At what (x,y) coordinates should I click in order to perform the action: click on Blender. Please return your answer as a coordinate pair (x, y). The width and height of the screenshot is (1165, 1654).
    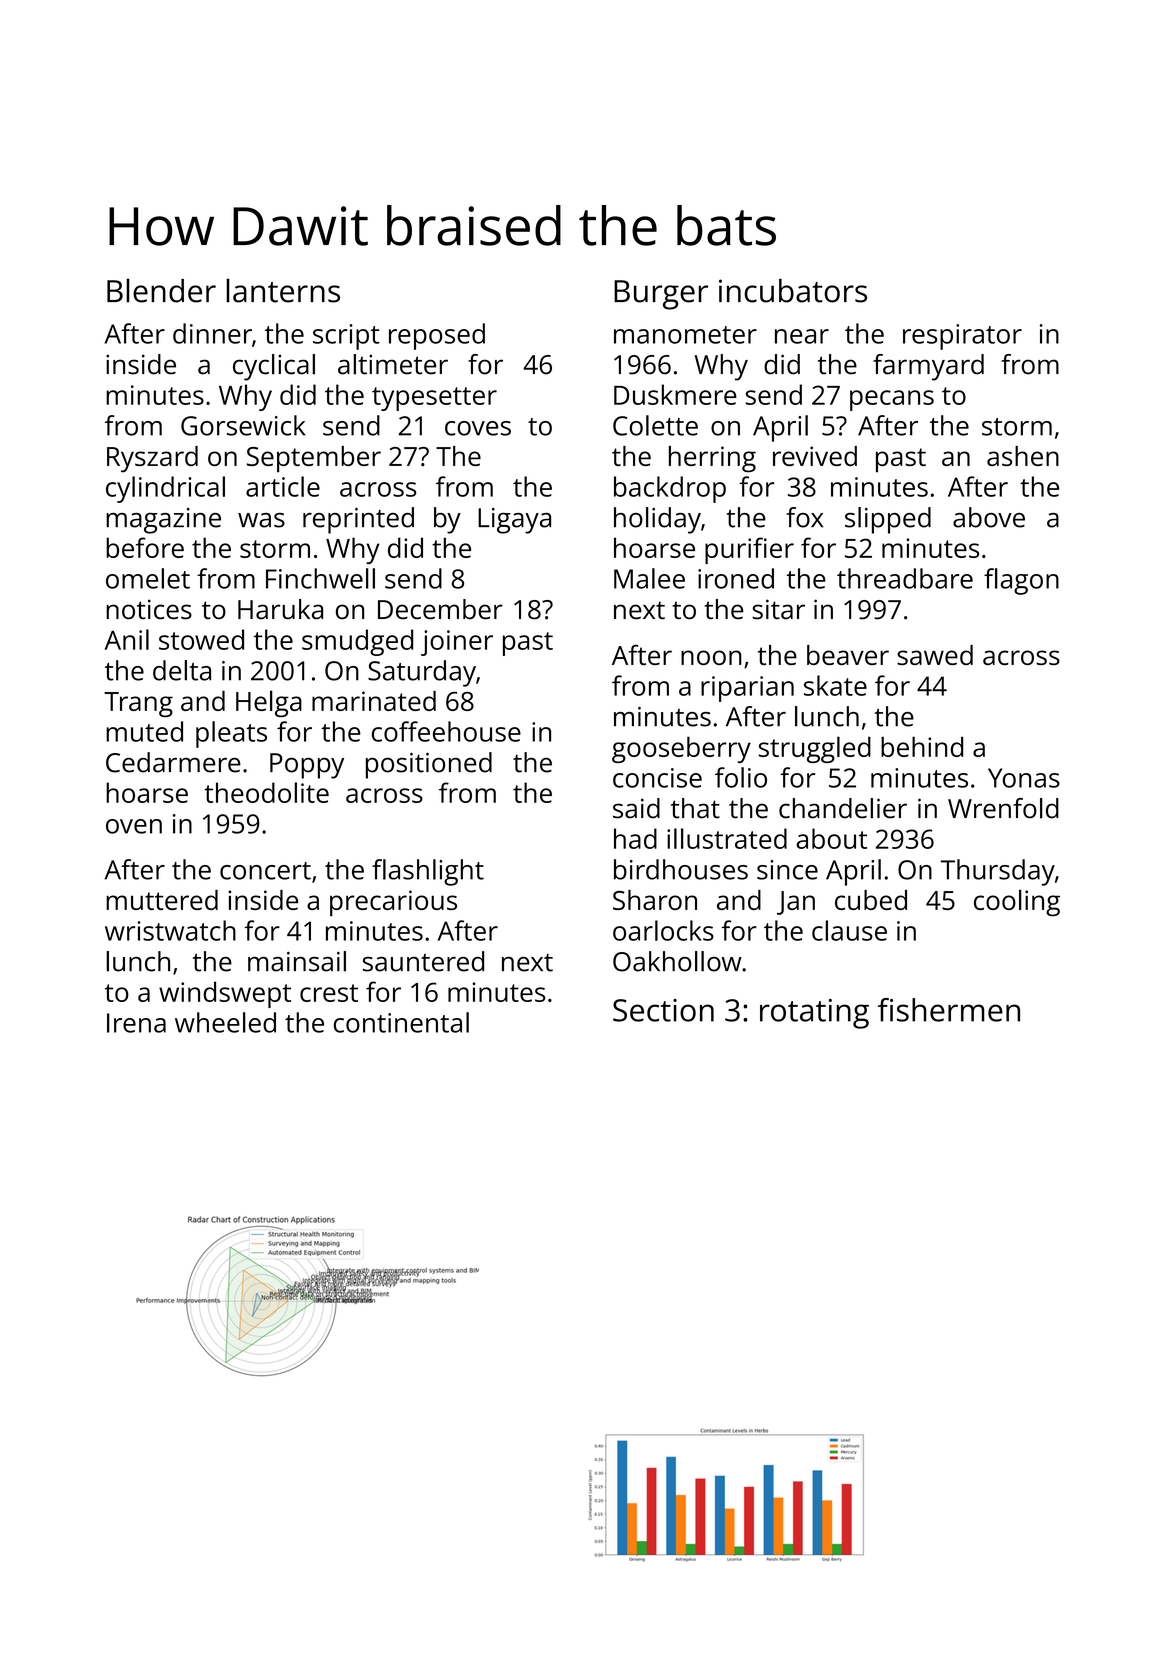
    Looking at the image, I should click on (161, 290).
